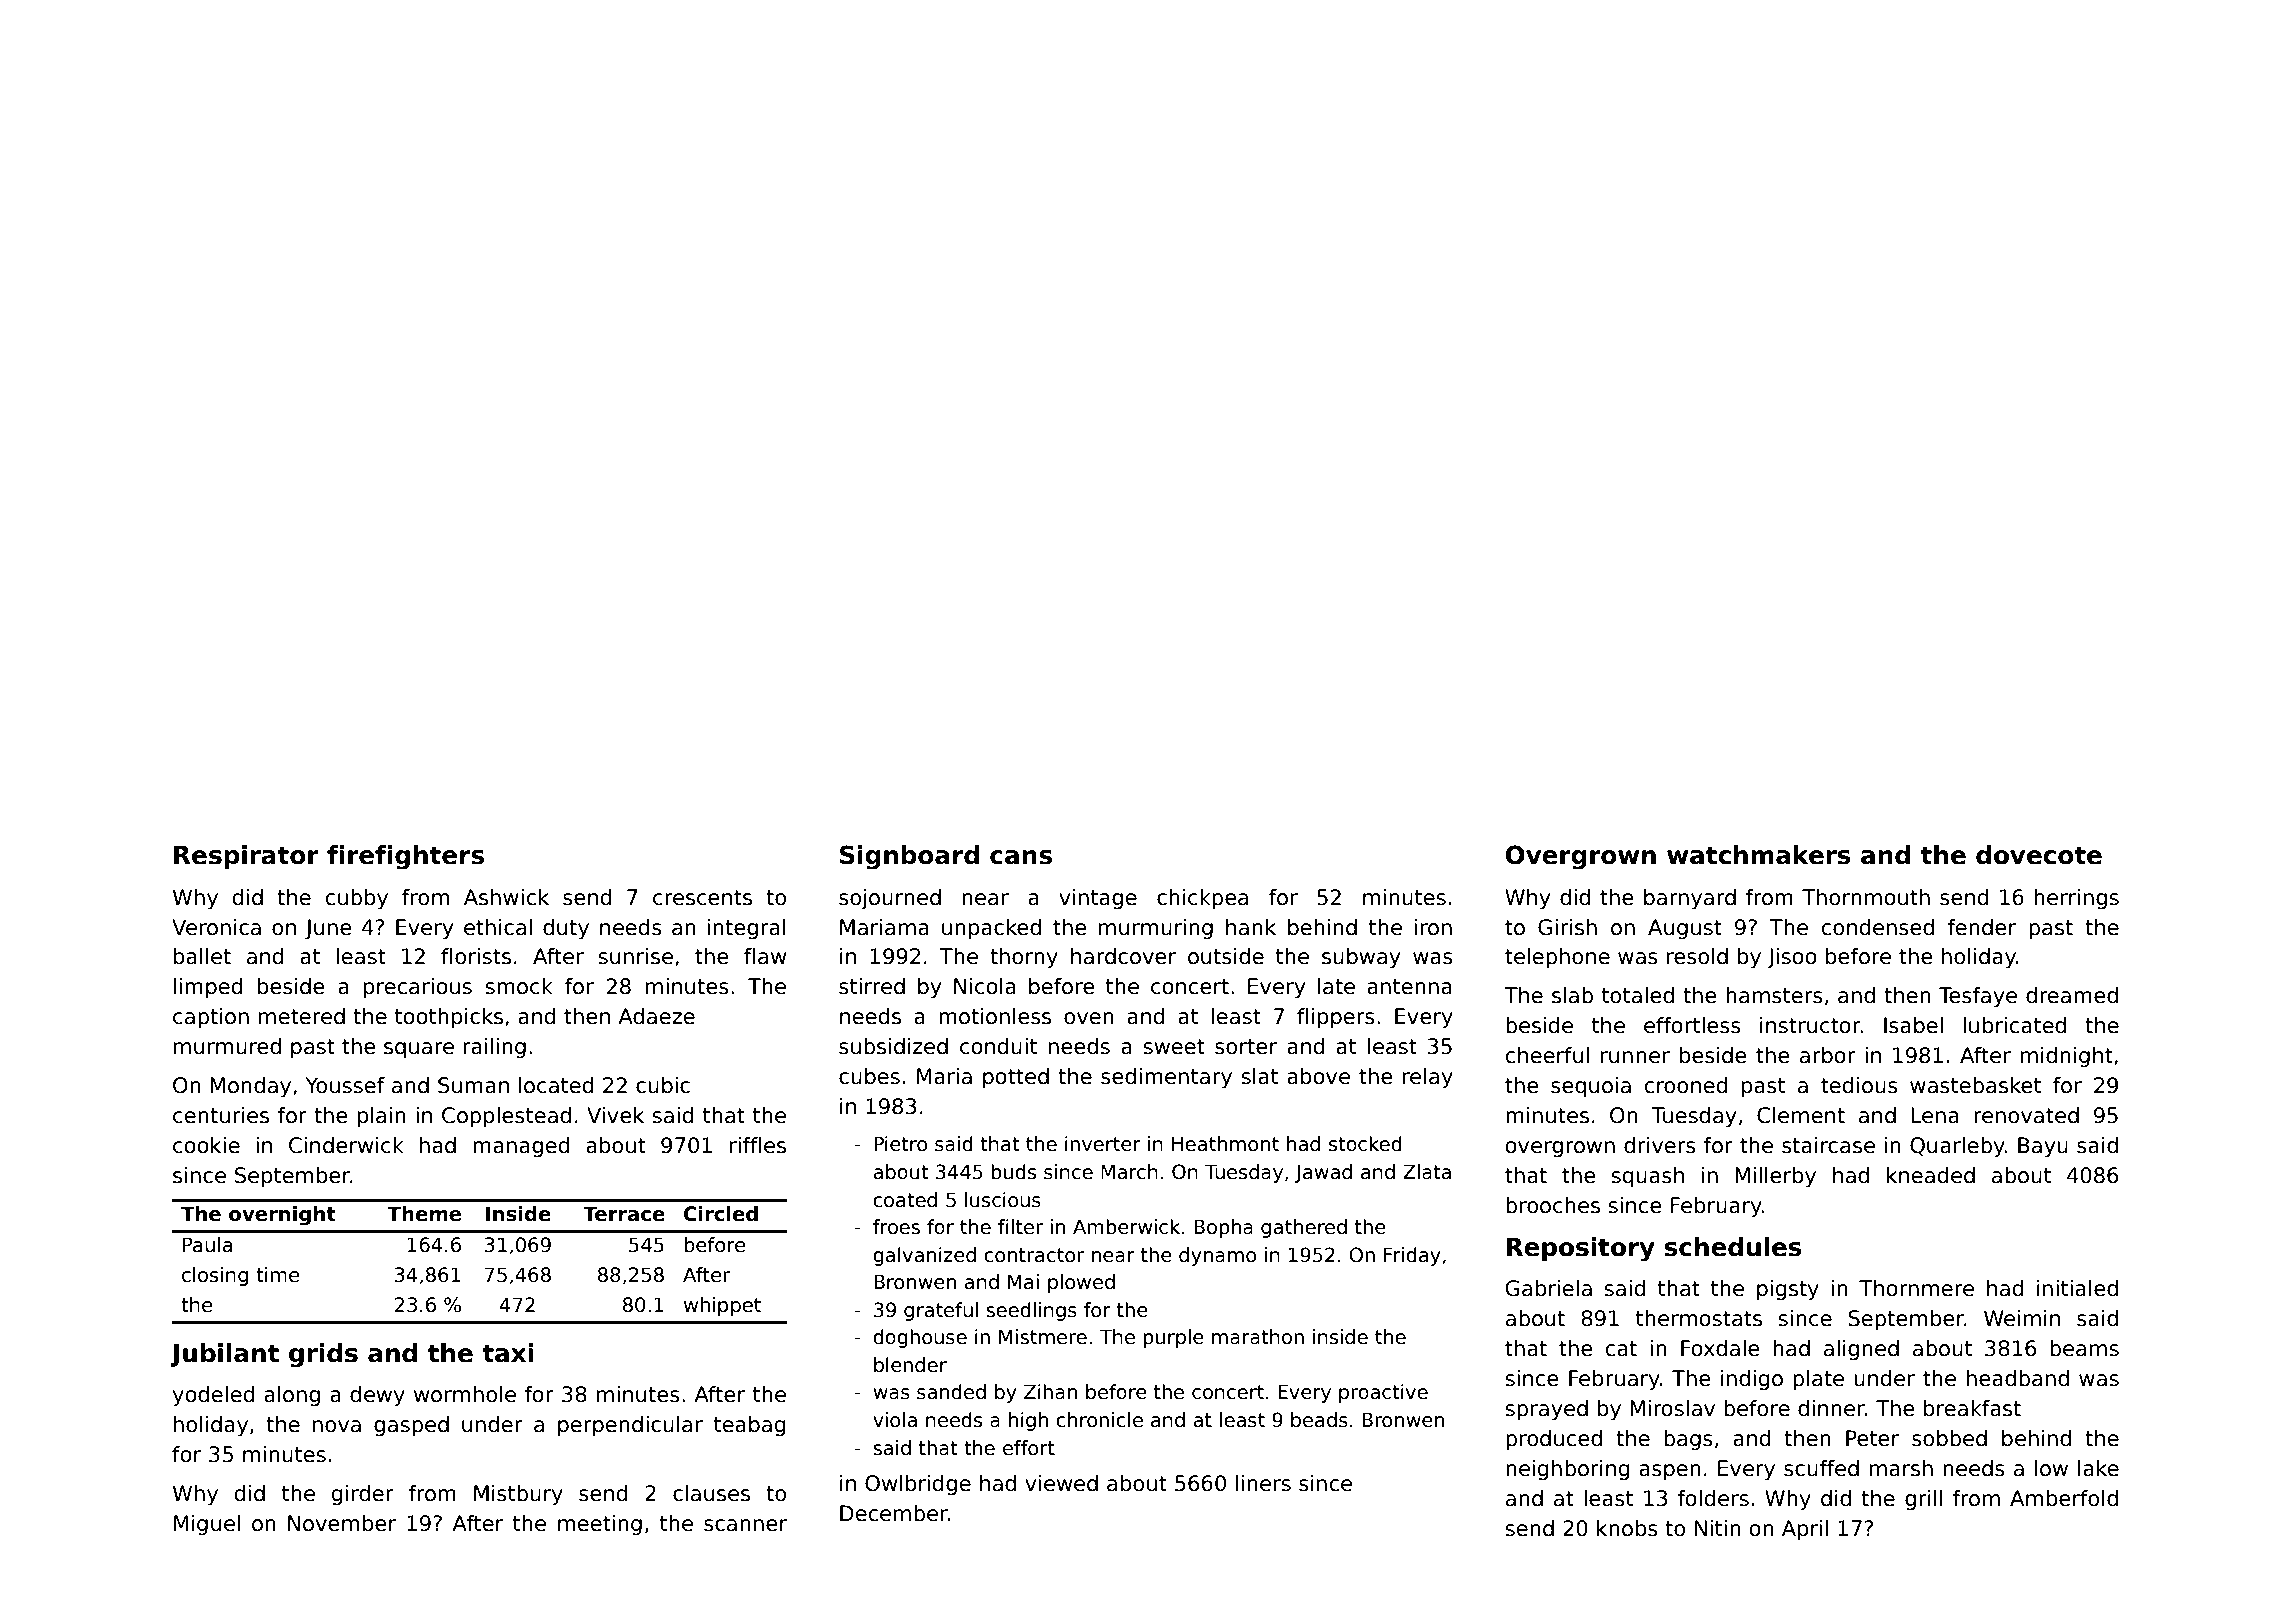 The width and height of the page is (2292, 1620). I want to click on marathon, so click(1258, 1337).
